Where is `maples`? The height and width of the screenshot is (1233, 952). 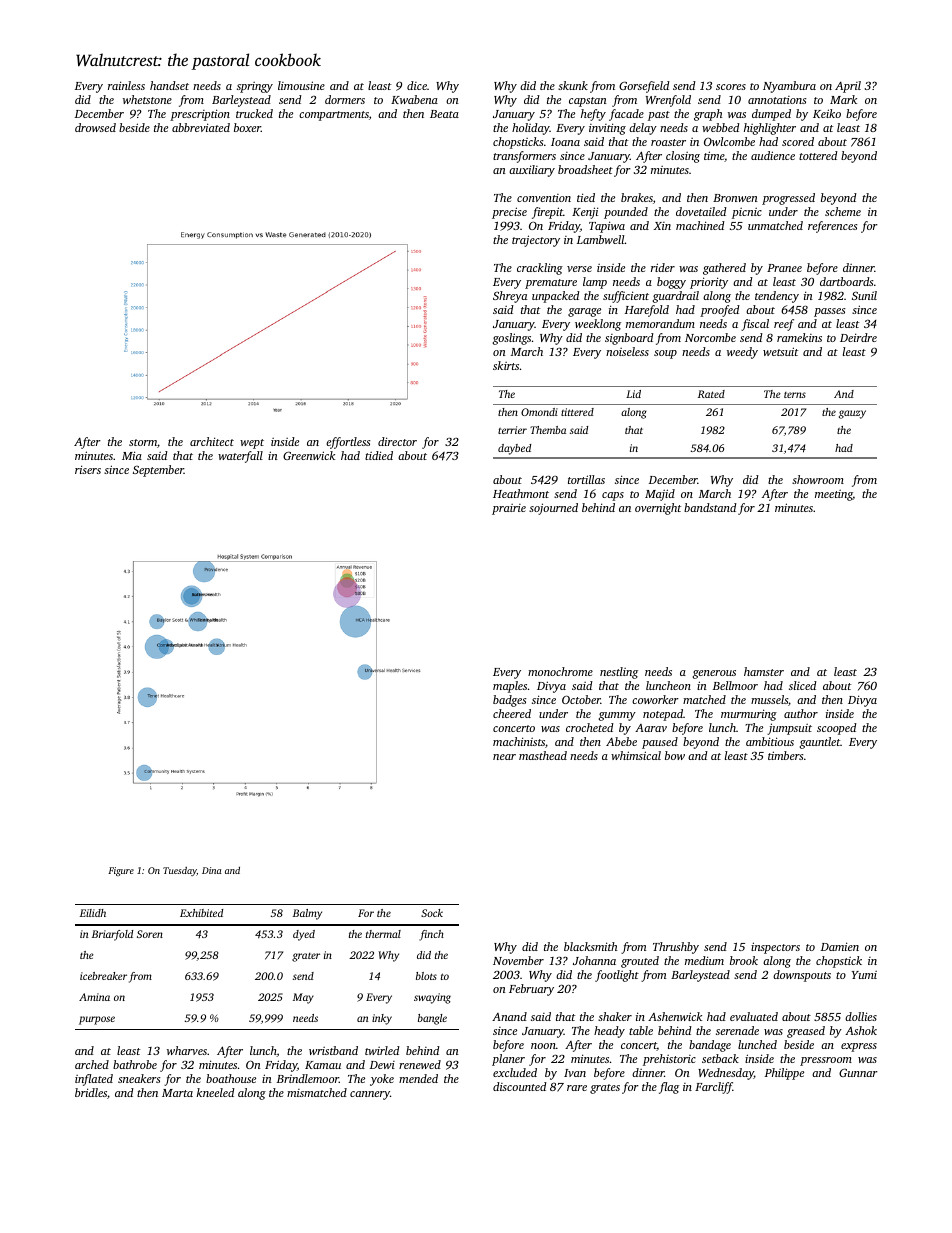
maples is located at coordinates (510, 687).
